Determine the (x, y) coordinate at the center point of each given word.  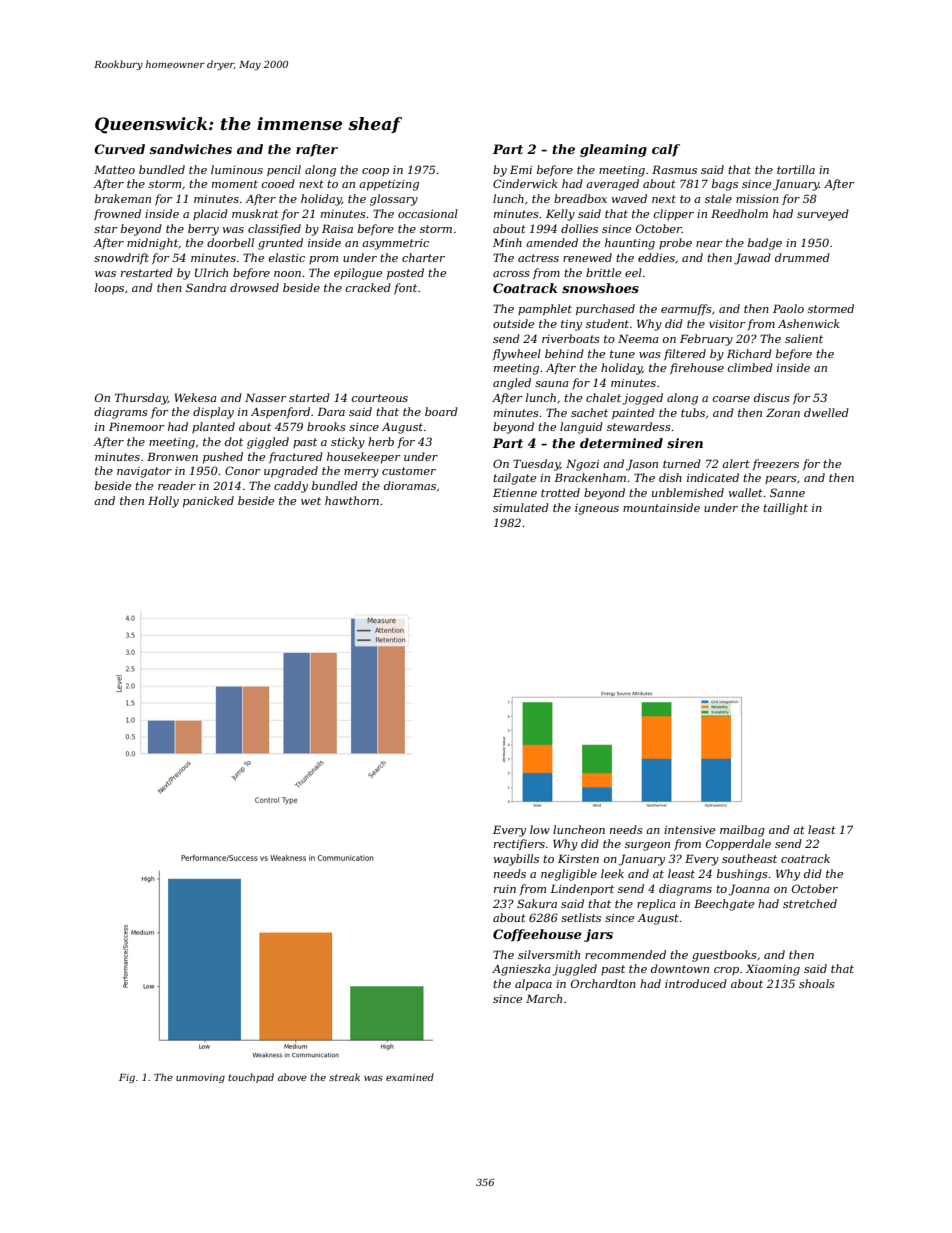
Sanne (787, 492)
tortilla (796, 169)
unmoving (200, 1078)
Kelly (560, 215)
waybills (516, 860)
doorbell (230, 242)
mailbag (742, 831)
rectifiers (519, 844)
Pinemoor (137, 426)
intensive (689, 830)
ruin (505, 889)
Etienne (515, 492)
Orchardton (603, 983)
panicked (208, 502)
